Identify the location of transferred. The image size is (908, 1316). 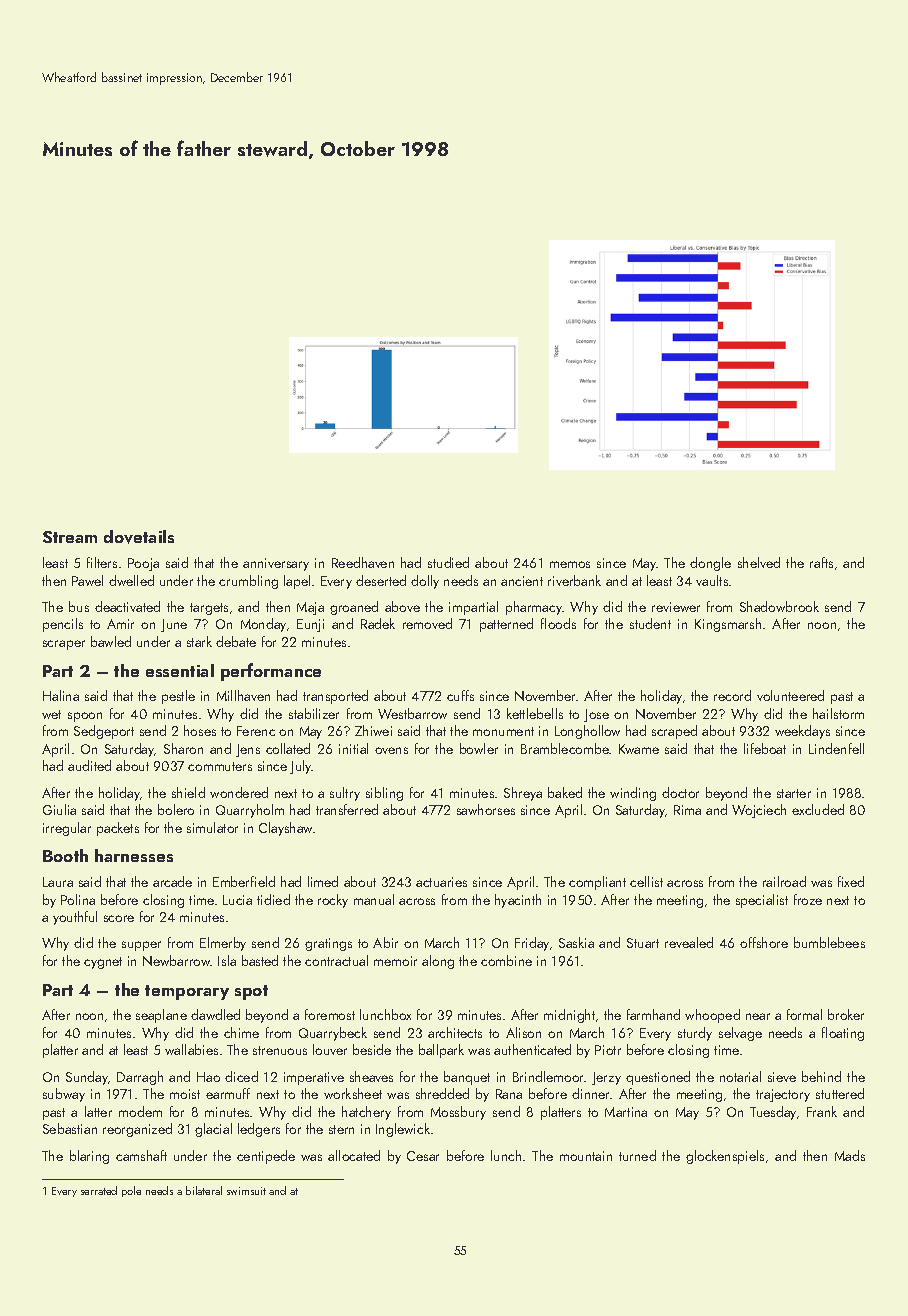
(347, 809).
